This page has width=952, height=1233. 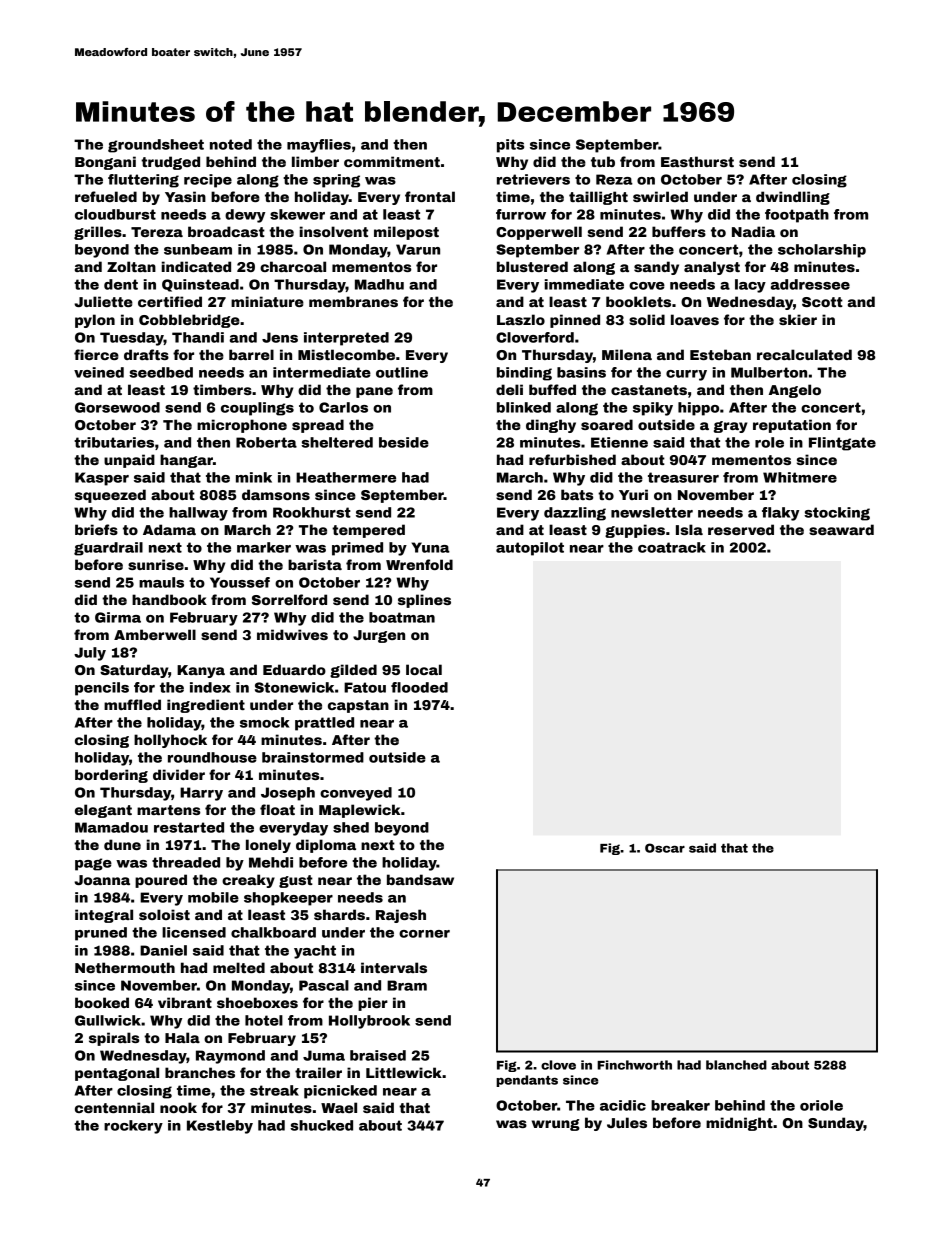 I want to click on coatrack, so click(x=672, y=547).
